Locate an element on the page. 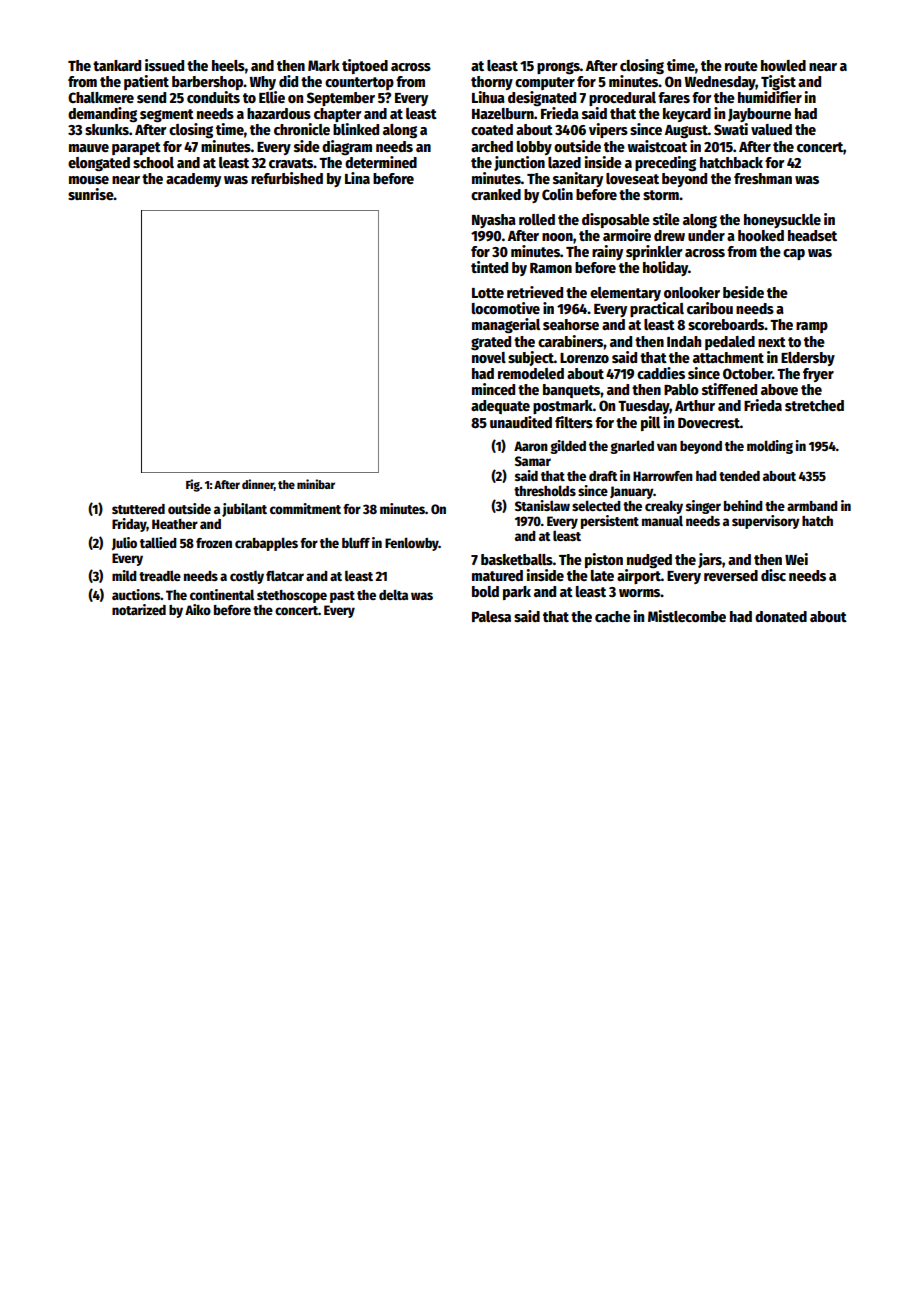 This page has width=924, height=1308. tallied is located at coordinates (158, 542).
